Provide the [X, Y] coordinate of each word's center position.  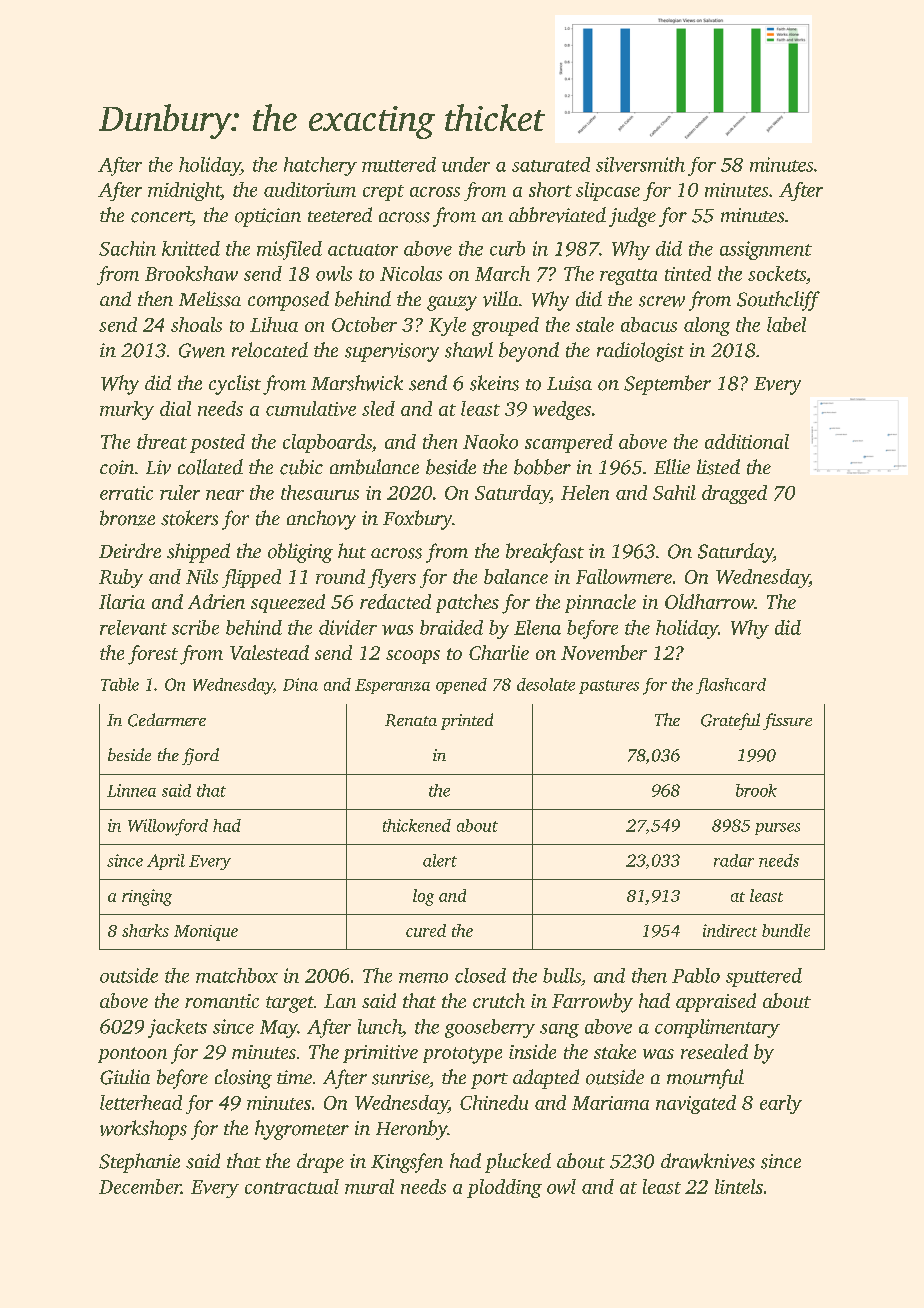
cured [426, 930]
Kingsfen [407, 1163]
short [550, 189]
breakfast [545, 553]
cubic [301, 467]
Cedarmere [167, 720]
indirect [730, 930]
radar [734, 860]
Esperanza [392, 686]
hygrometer [302, 1130]
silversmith [640, 164]
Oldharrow [709, 601]
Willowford [168, 827]
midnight [184, 191]
